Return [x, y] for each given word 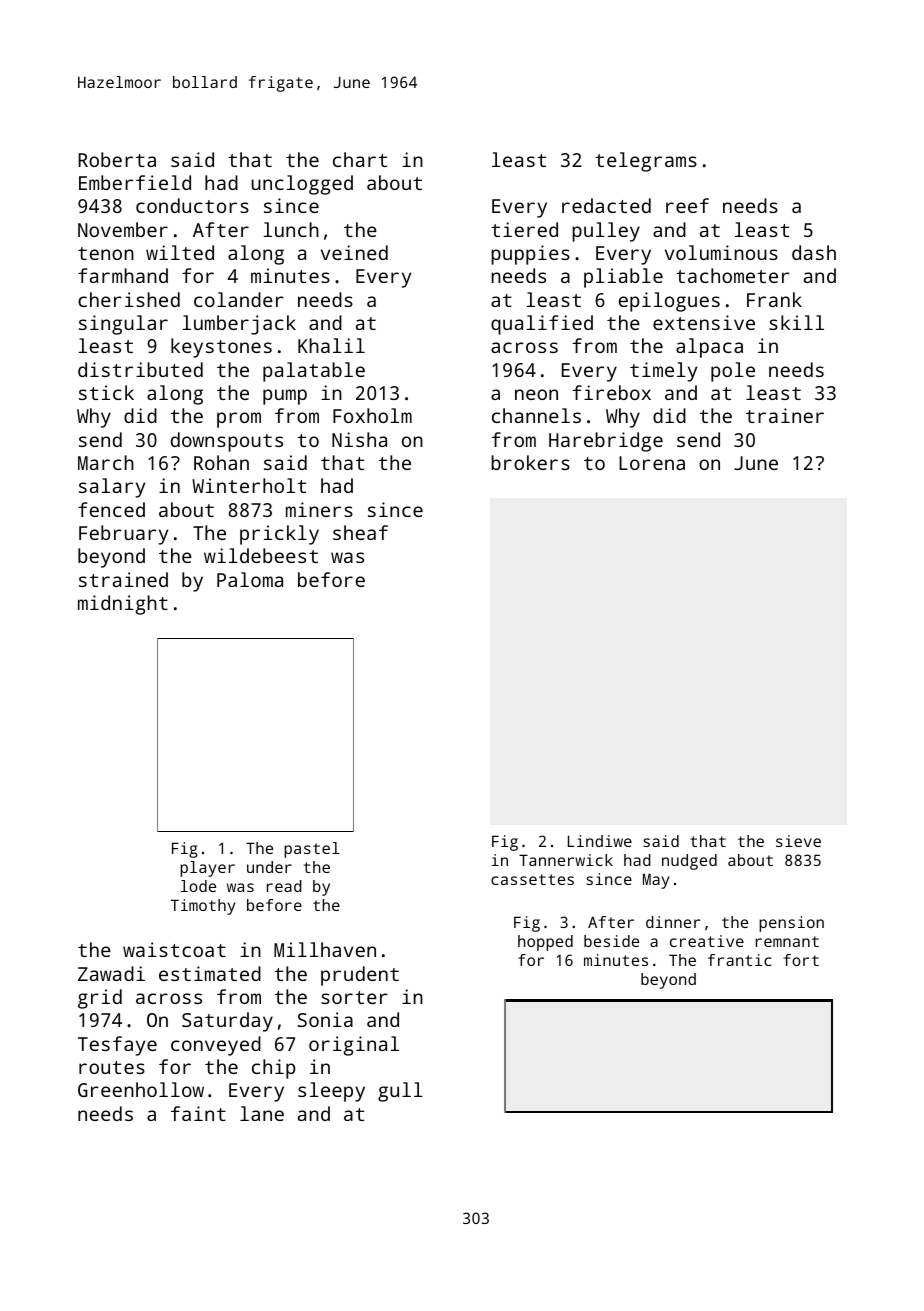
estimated [210, 973]
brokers [530, 462]
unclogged [302, 185]
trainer [785, 415]
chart [360, 159]
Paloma [250, 579]
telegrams [646, 162]
